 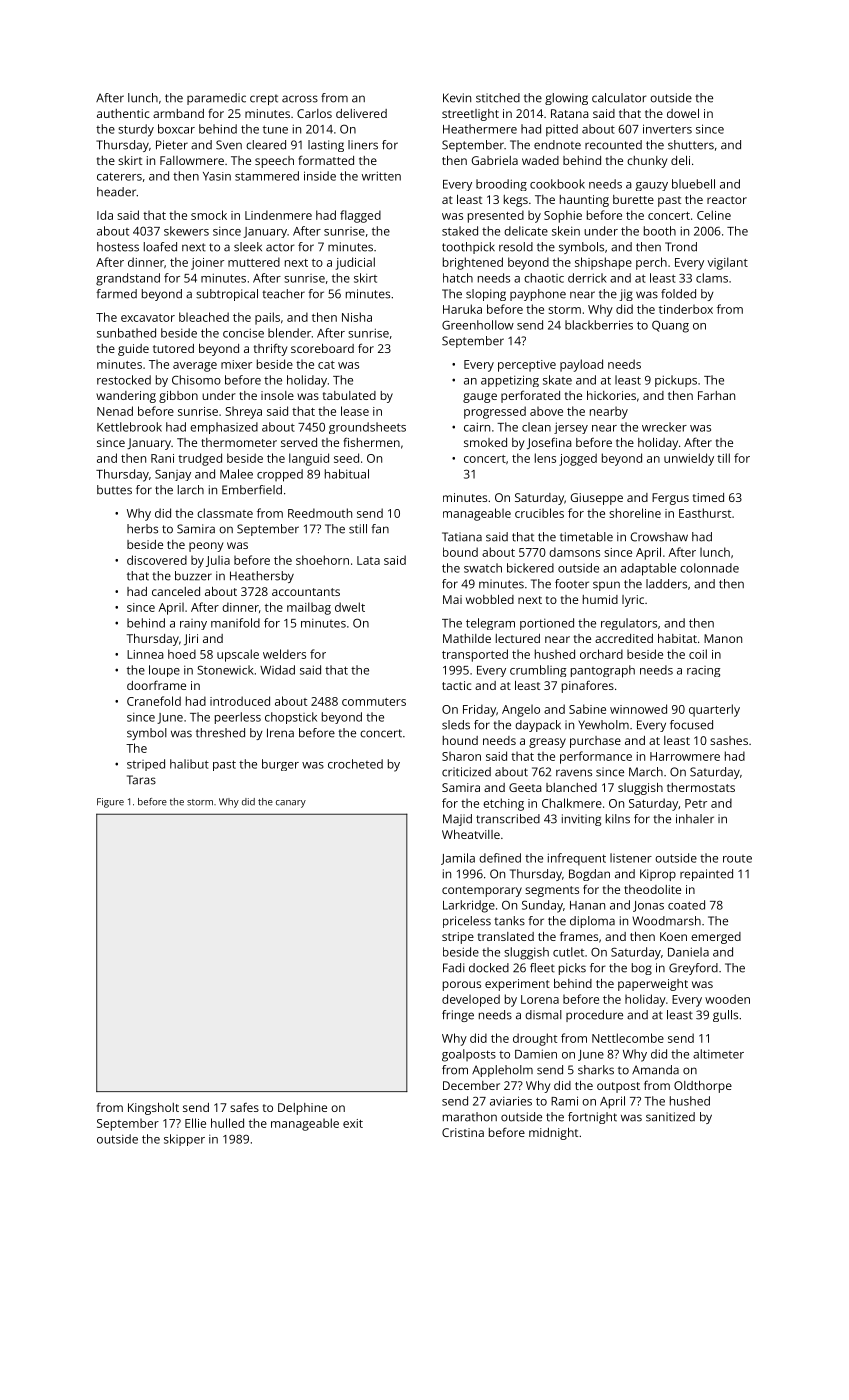 I want to click on hulled, so click(x=227, y=1123).
